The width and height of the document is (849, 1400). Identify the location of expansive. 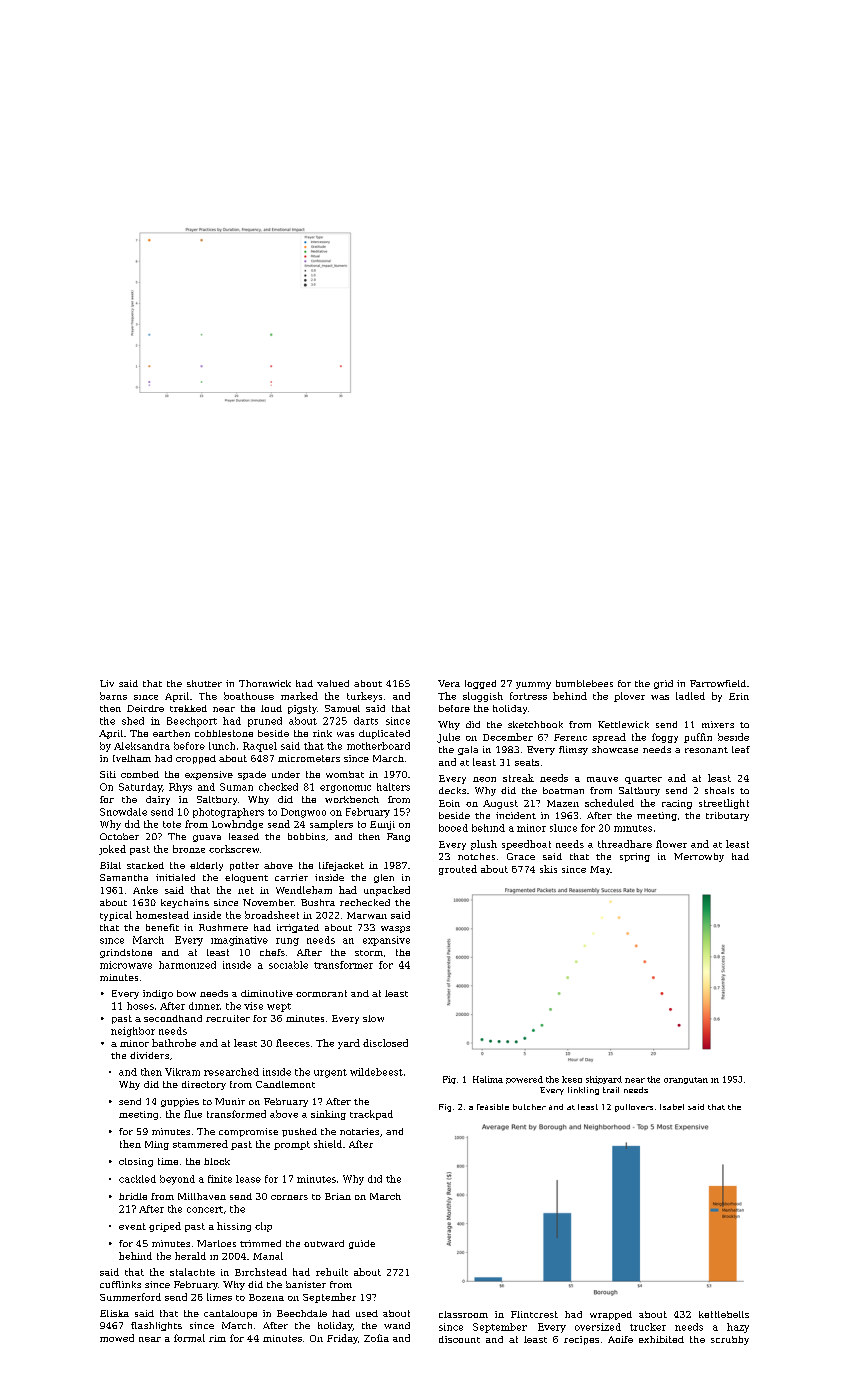
(386, 941).
